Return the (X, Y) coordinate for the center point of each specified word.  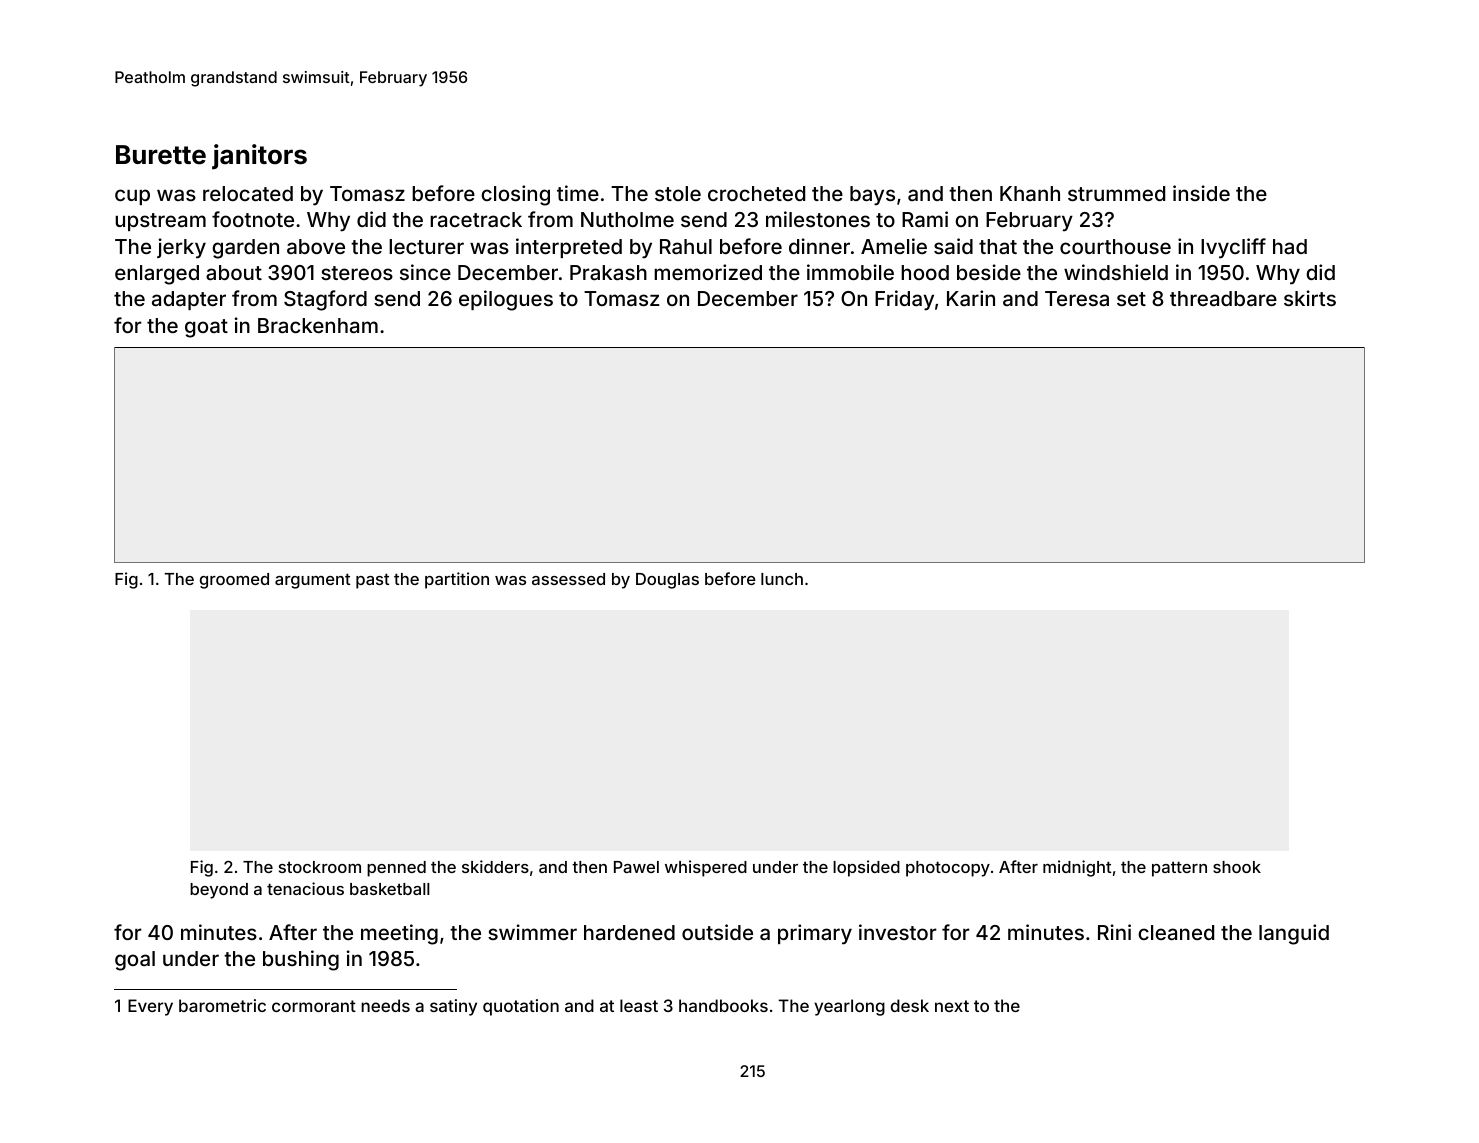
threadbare (1223, 298)
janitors (259, 157)
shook (1237, 867)
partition (457, 580)
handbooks (723, 1005)
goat (206, 328)
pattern (1179, 869)
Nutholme (627, 219)
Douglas (667, 581)
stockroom (320, 867)
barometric (222, 1005)
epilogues (506, 300)
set (1131, 299)
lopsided (866, 868)
